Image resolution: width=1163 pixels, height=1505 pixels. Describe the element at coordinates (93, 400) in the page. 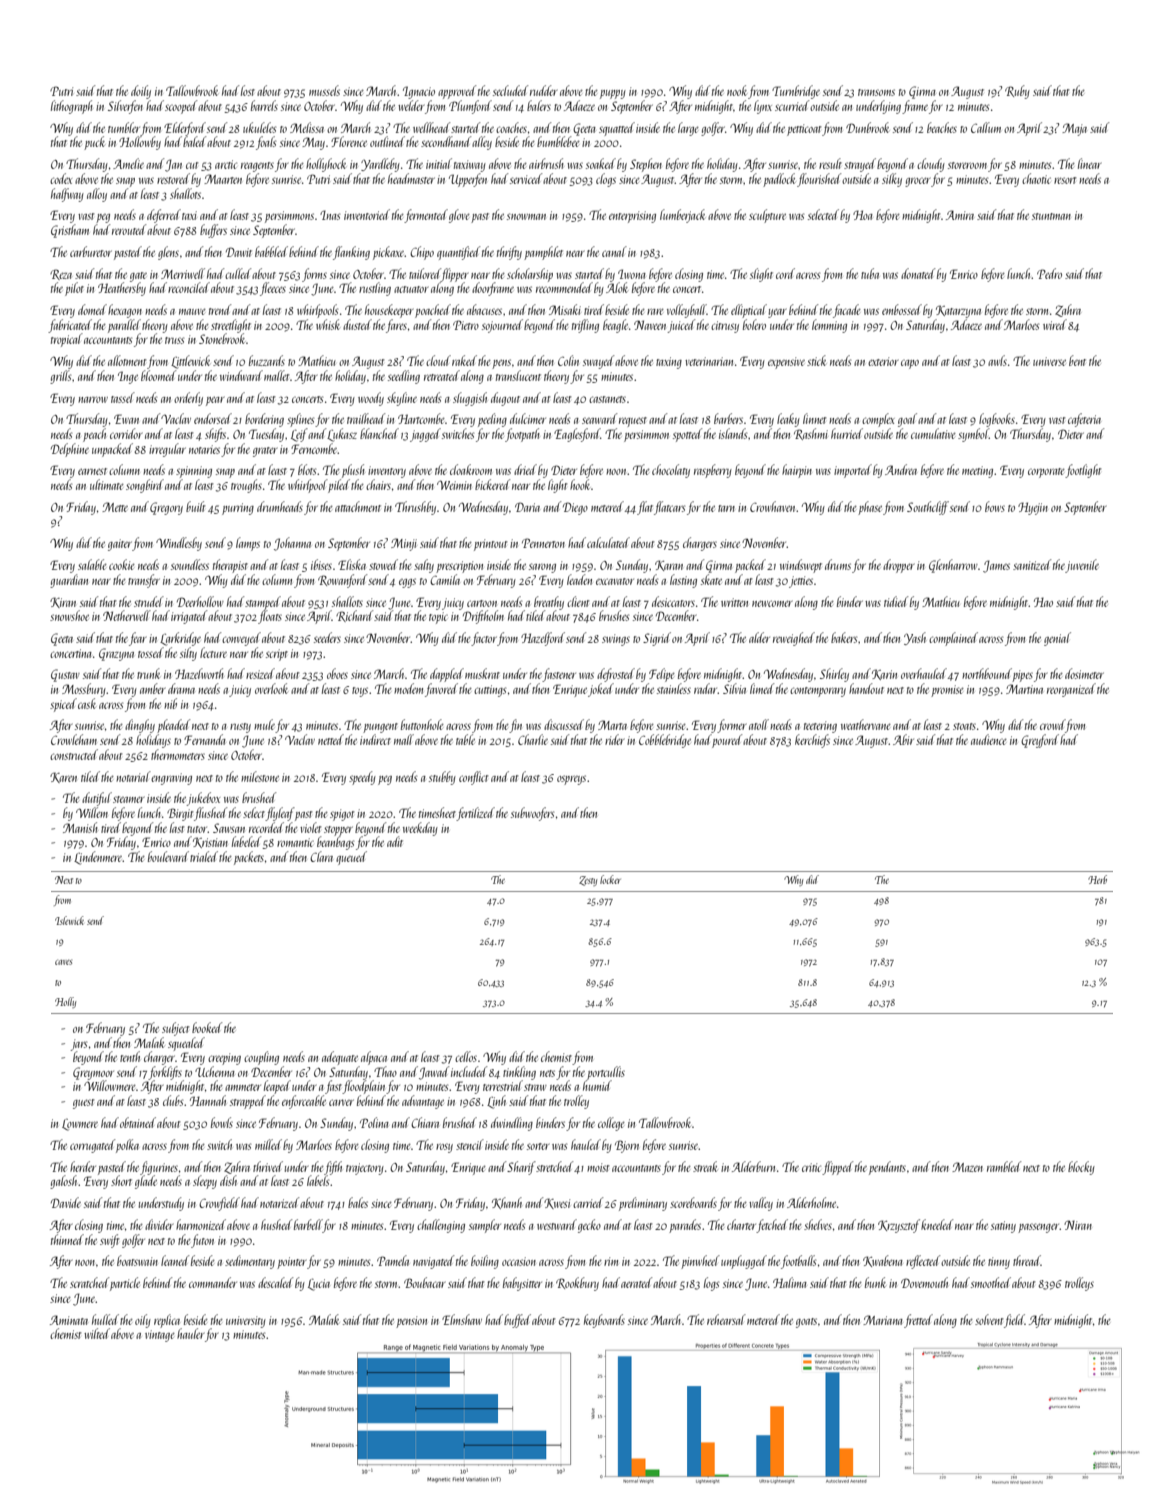

I see `narrow` at that location.
